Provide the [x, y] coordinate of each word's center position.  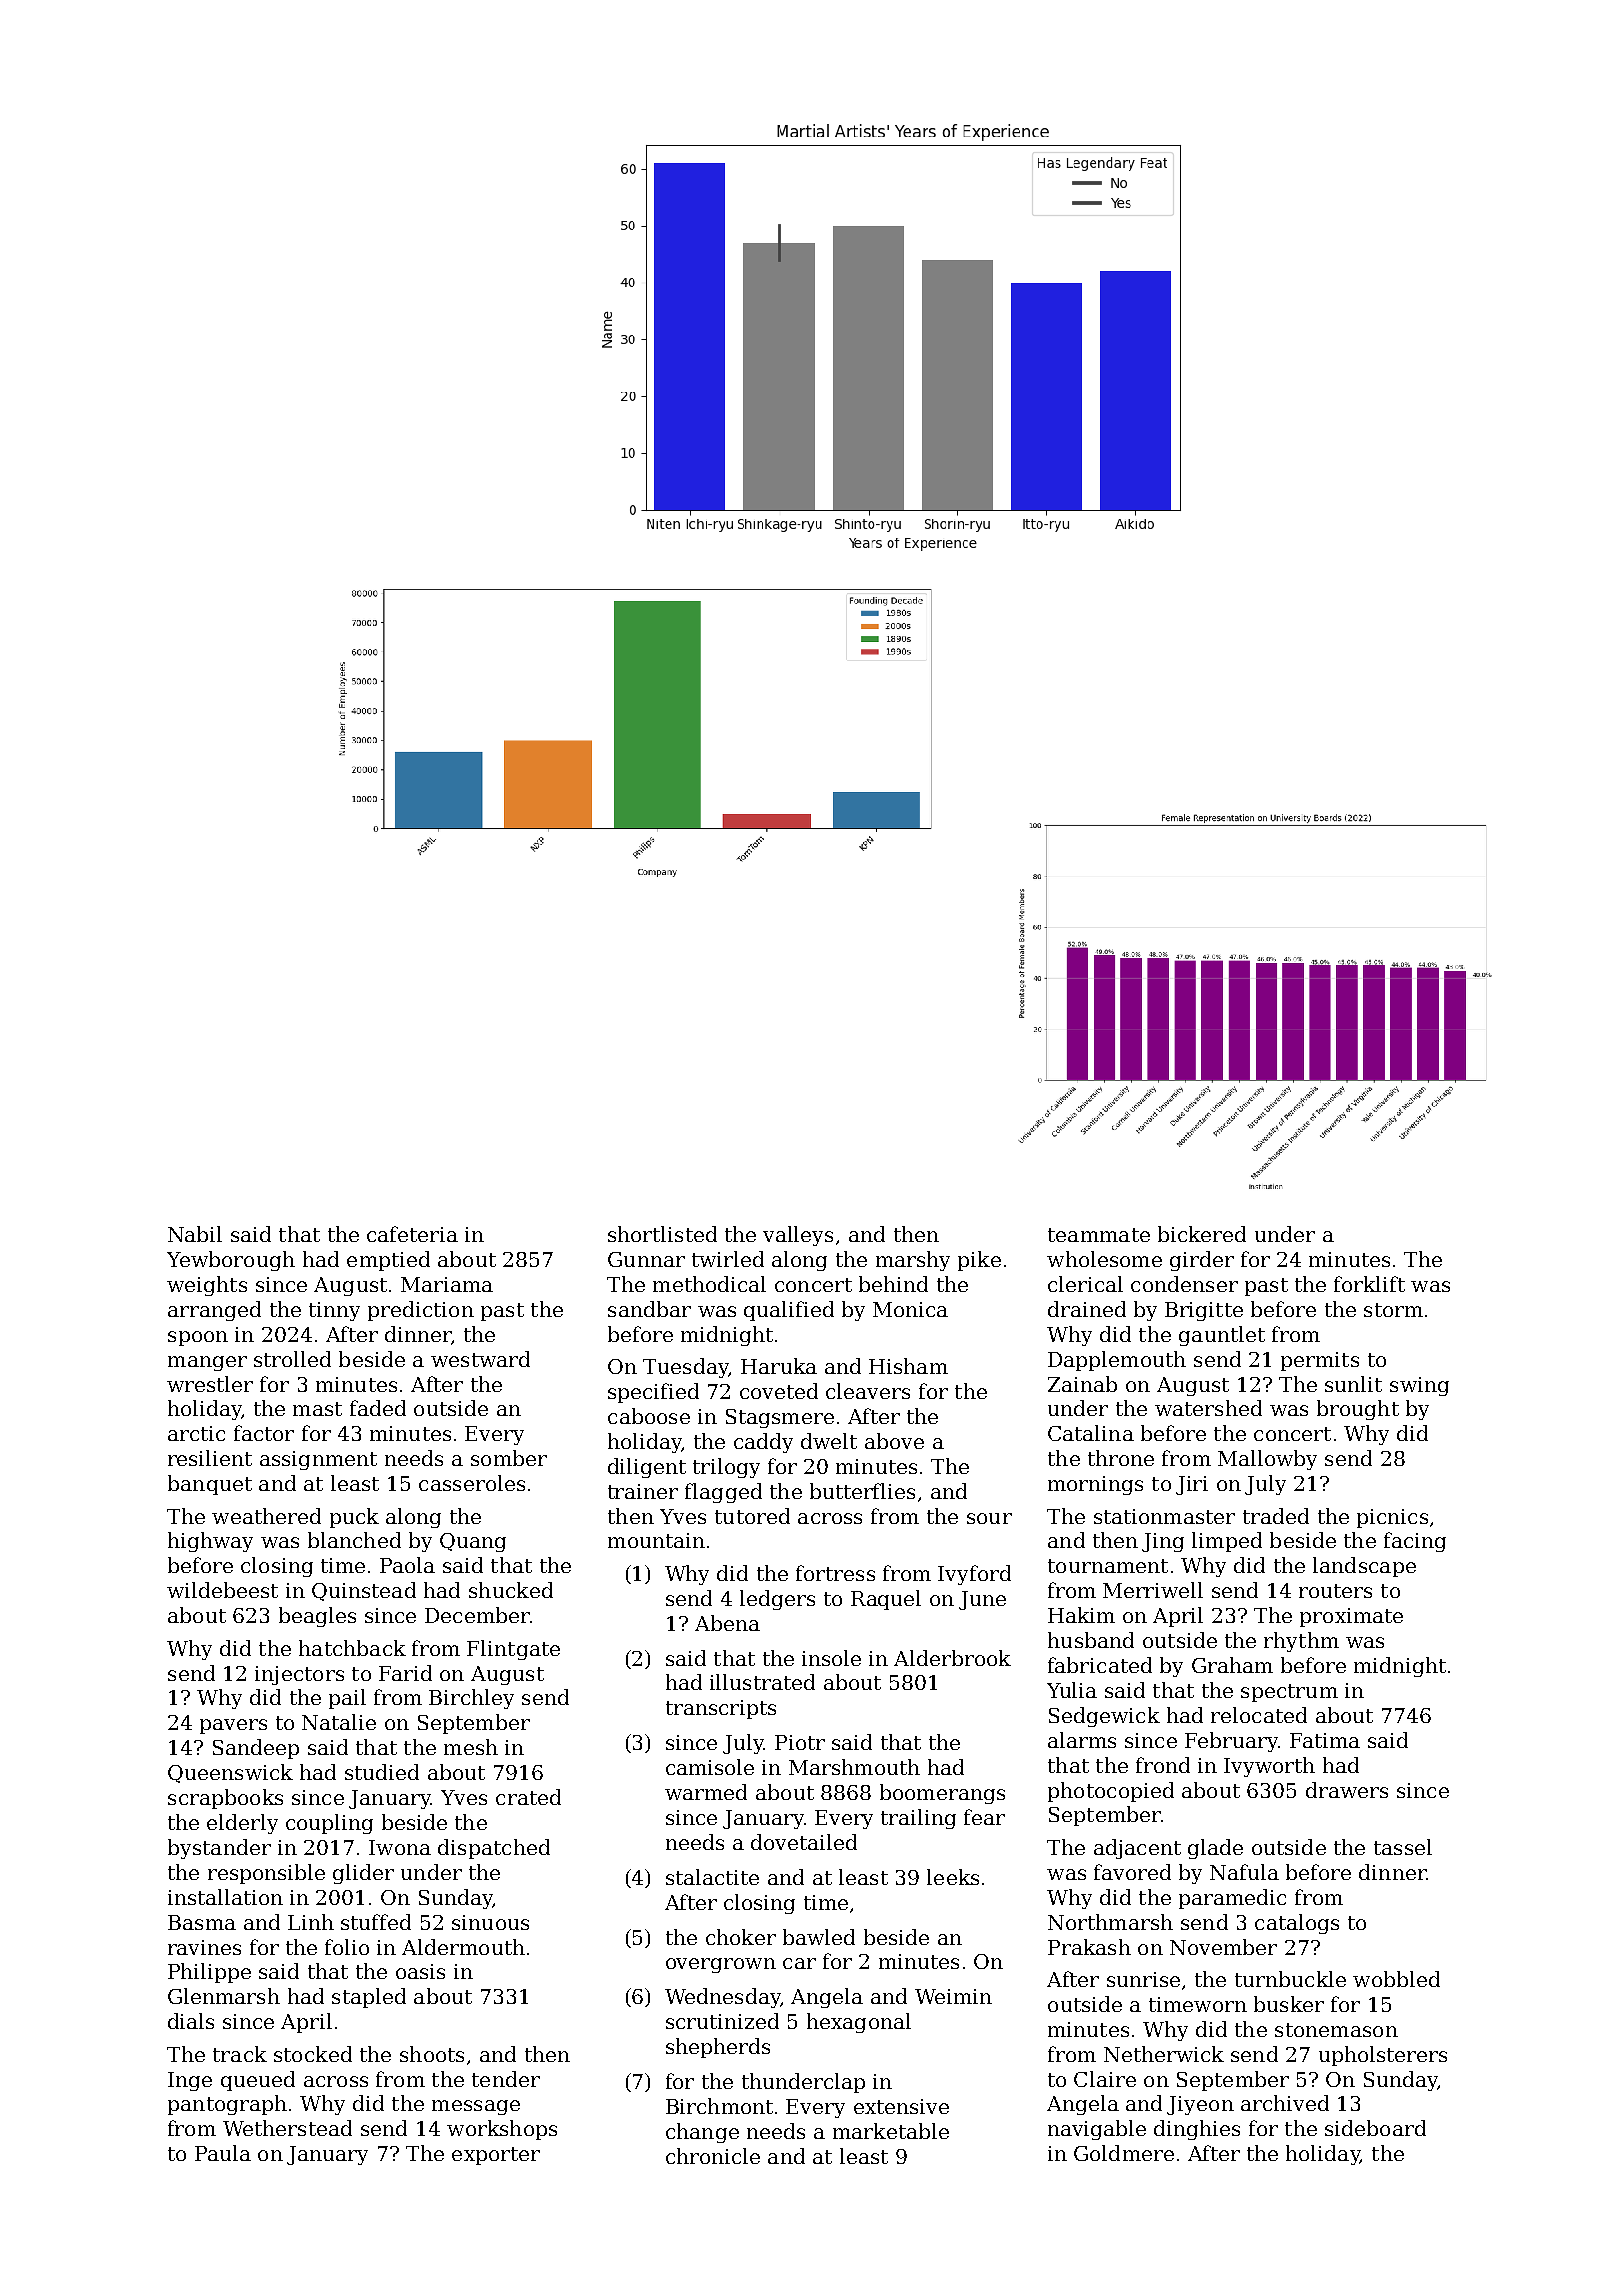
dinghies [1197, 2130]
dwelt [829, 1441]
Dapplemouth [1117, 1361]
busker [1289, 2004]
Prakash [1089, 1947]
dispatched [494, 1849]
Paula [223, 2153]
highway [210, 1542]
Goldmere [1124, 2153]
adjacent [1137, 1849]
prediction [421, 1311]
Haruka [779, 1366]
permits [1320, 1361]
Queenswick [230, 1773]
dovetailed [804, 1842]
